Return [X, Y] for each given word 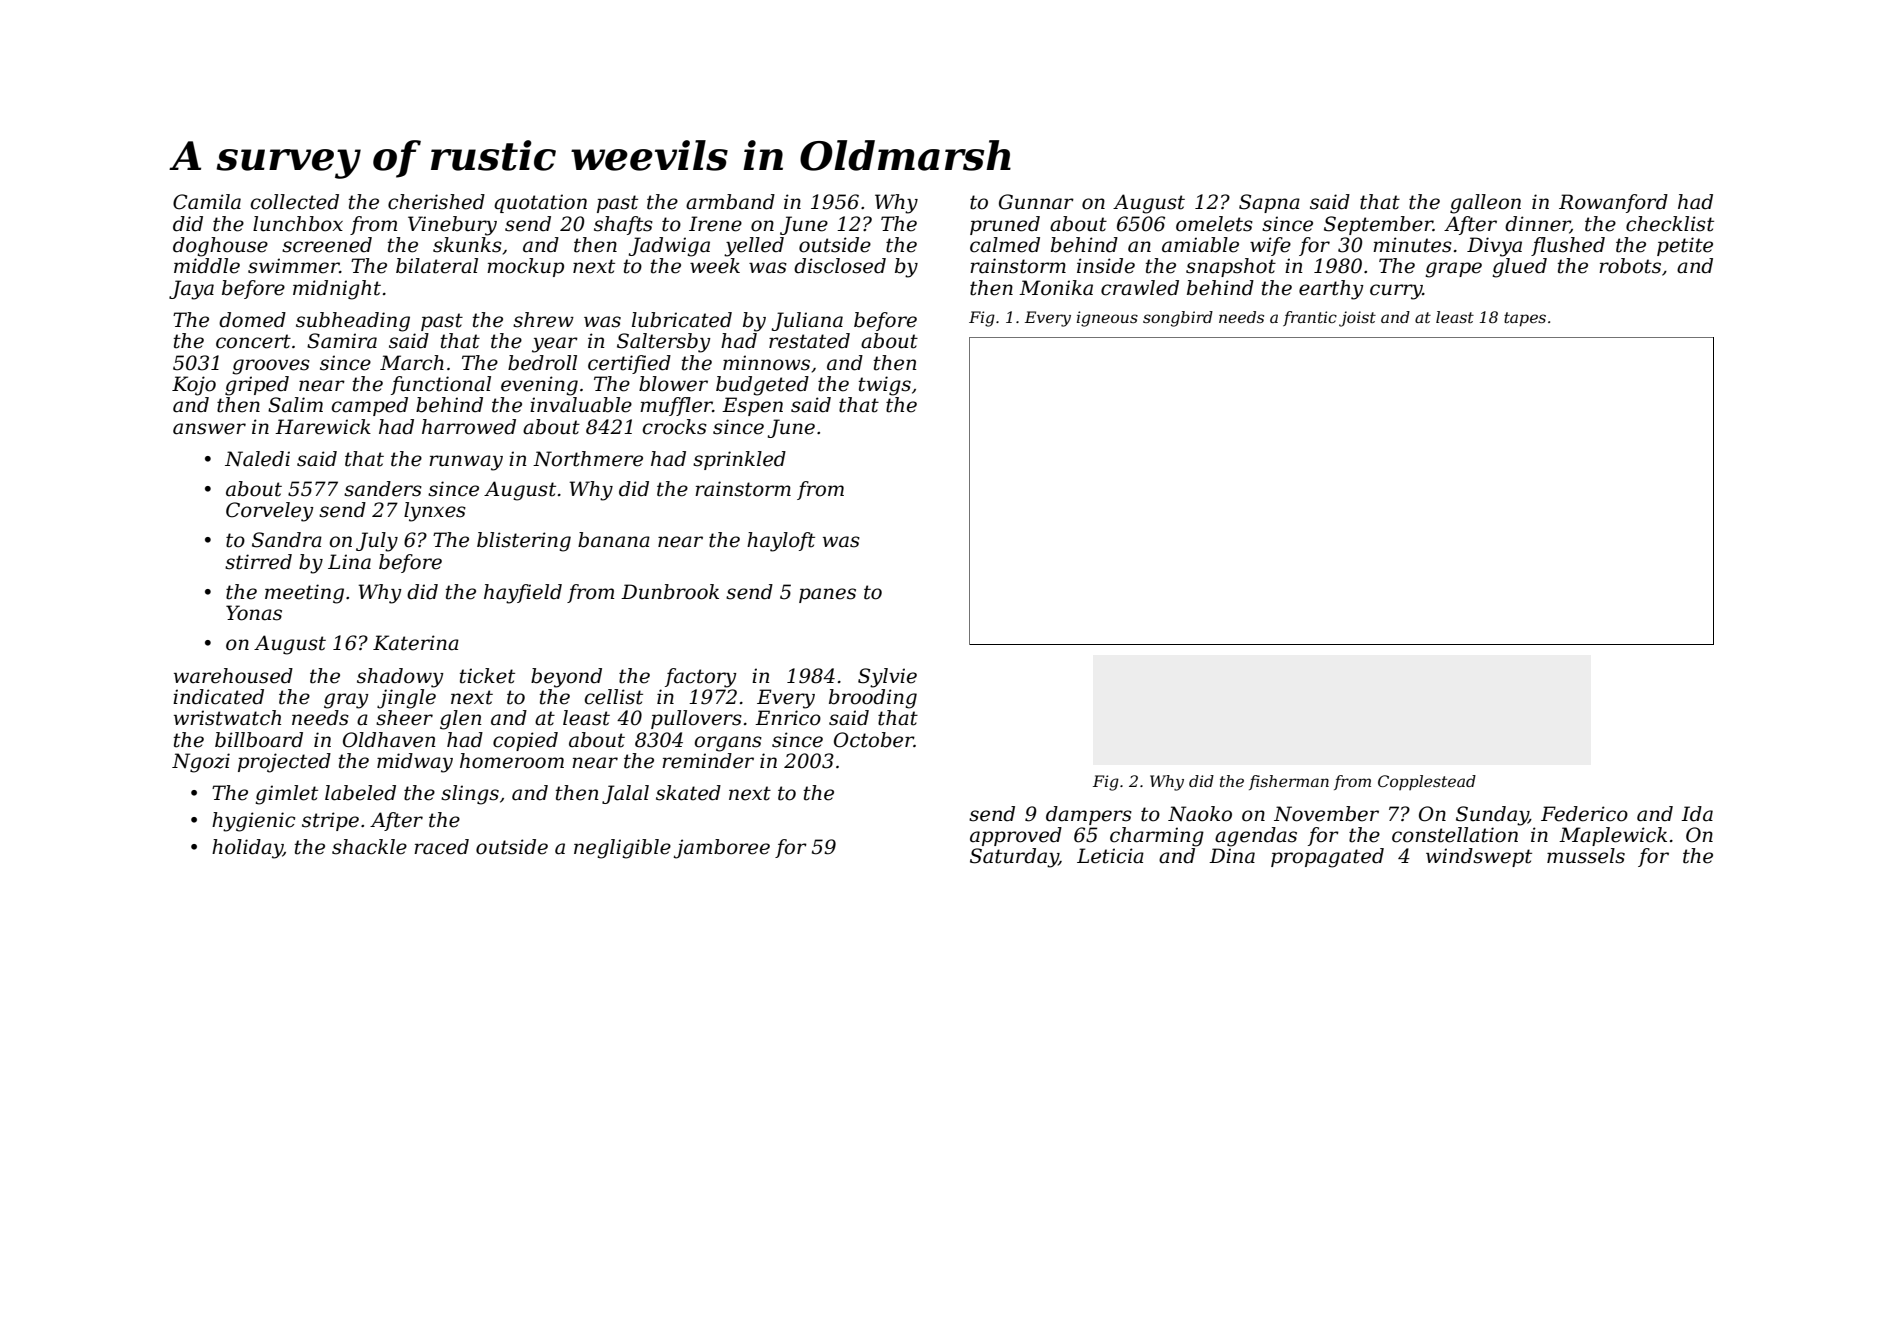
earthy [1331, 290]
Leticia [1110, 856]
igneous [1107, 319]
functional [441, 385]
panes [827, 595]
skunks [467, 245]
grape [1454, 270]
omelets [1214, 224]
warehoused [233, 676]
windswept [1479, 857]
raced [441, 847]
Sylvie [887, 678]
